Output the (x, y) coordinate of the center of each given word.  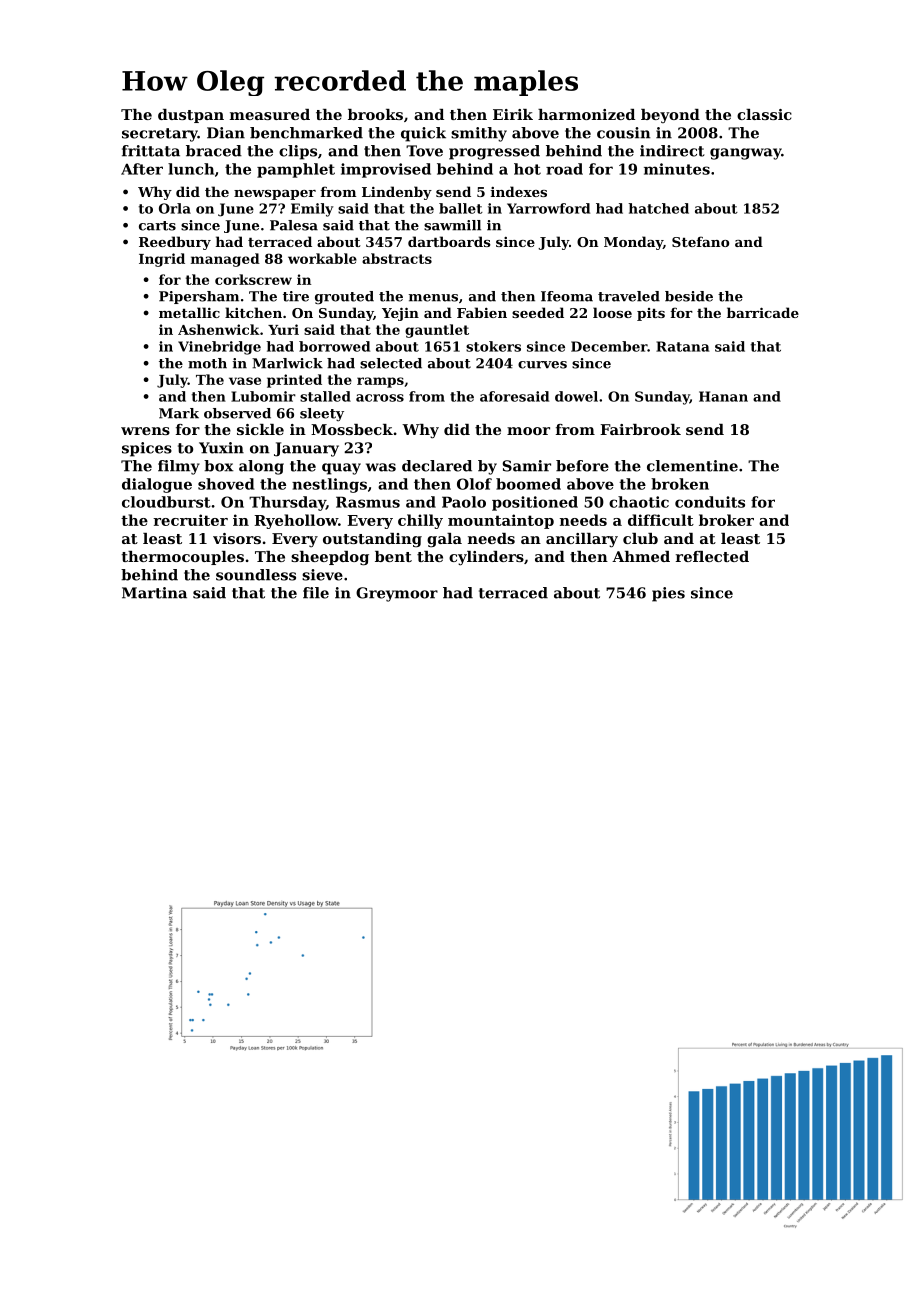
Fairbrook (640, 429)
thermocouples (182, 558)
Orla (175, 208)
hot (527, 169)
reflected (712, 556)
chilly (420, 521)
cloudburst (166, 502)
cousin (623, 133)
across (380, 398)
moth (207, 363)
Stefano (700, 241)
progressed (494, 152)
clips (298, 152)
